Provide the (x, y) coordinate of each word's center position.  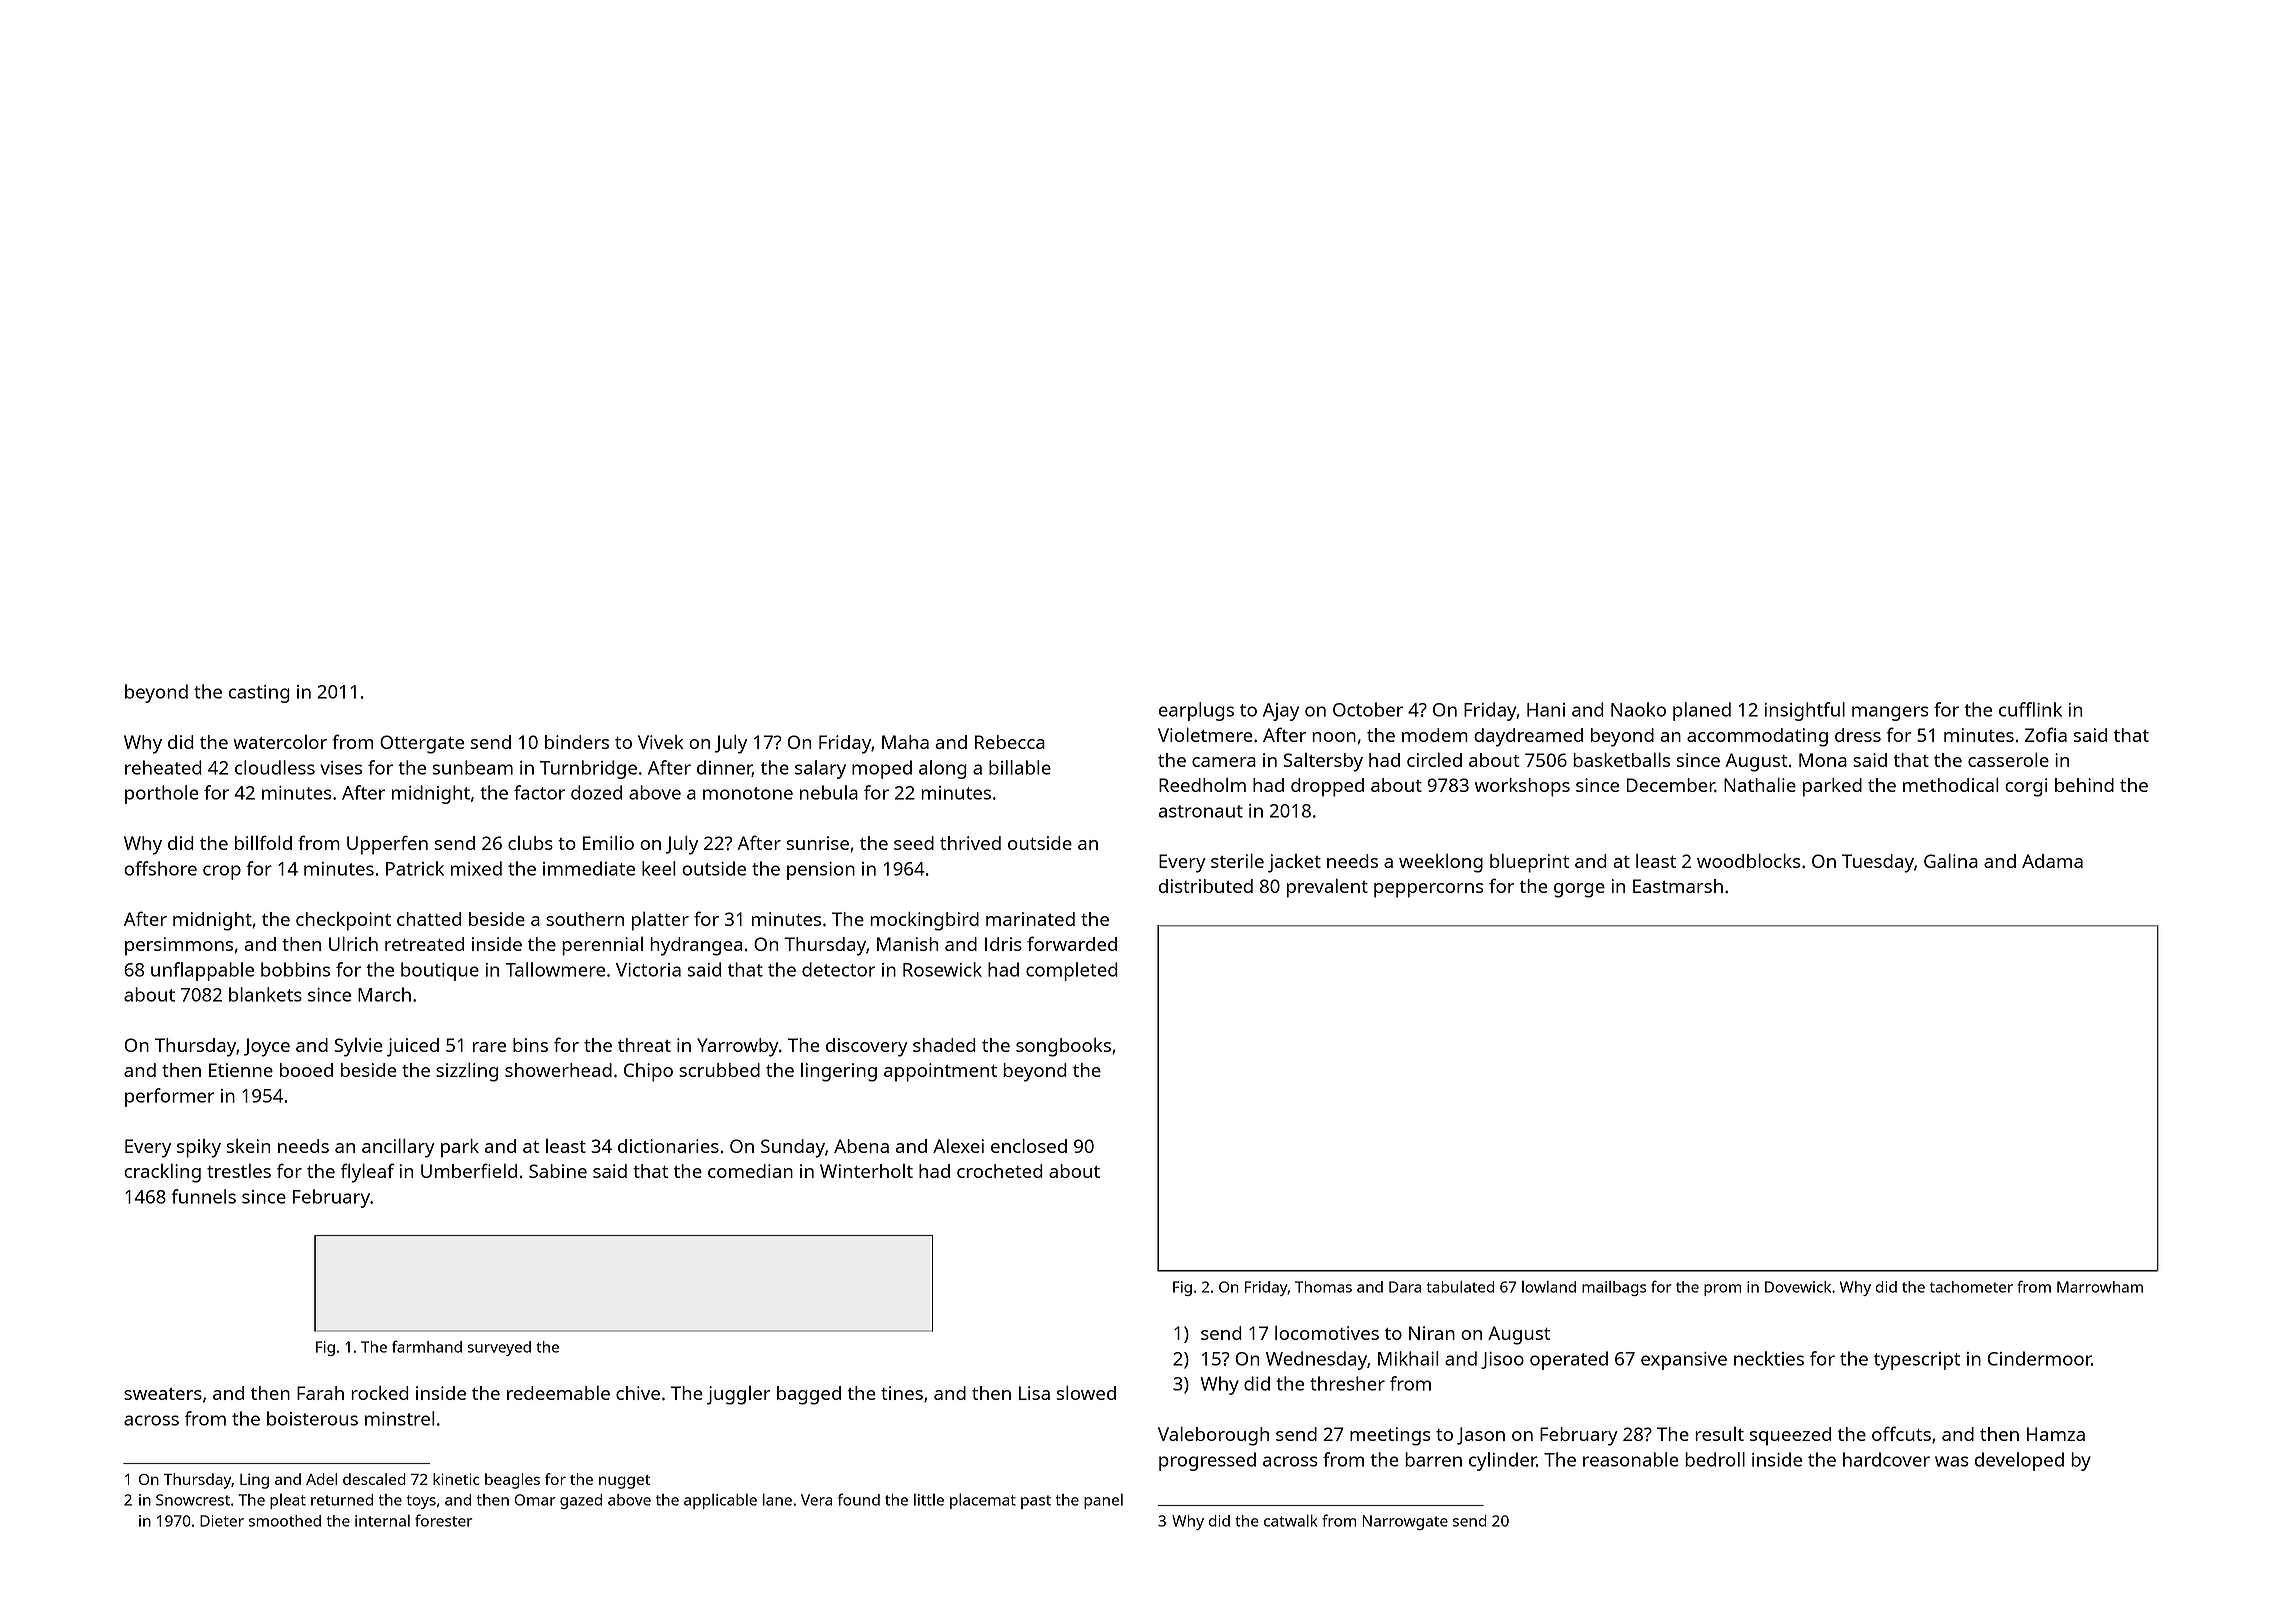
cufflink (2030, 709)
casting (259, 694)
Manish (907, 944)
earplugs (1196, 711)
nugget (624, 1482)
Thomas (1323, 1287)
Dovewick (1798, 1287)
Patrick (415, 868)
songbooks (1063, 1047)
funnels (203, 1196)
